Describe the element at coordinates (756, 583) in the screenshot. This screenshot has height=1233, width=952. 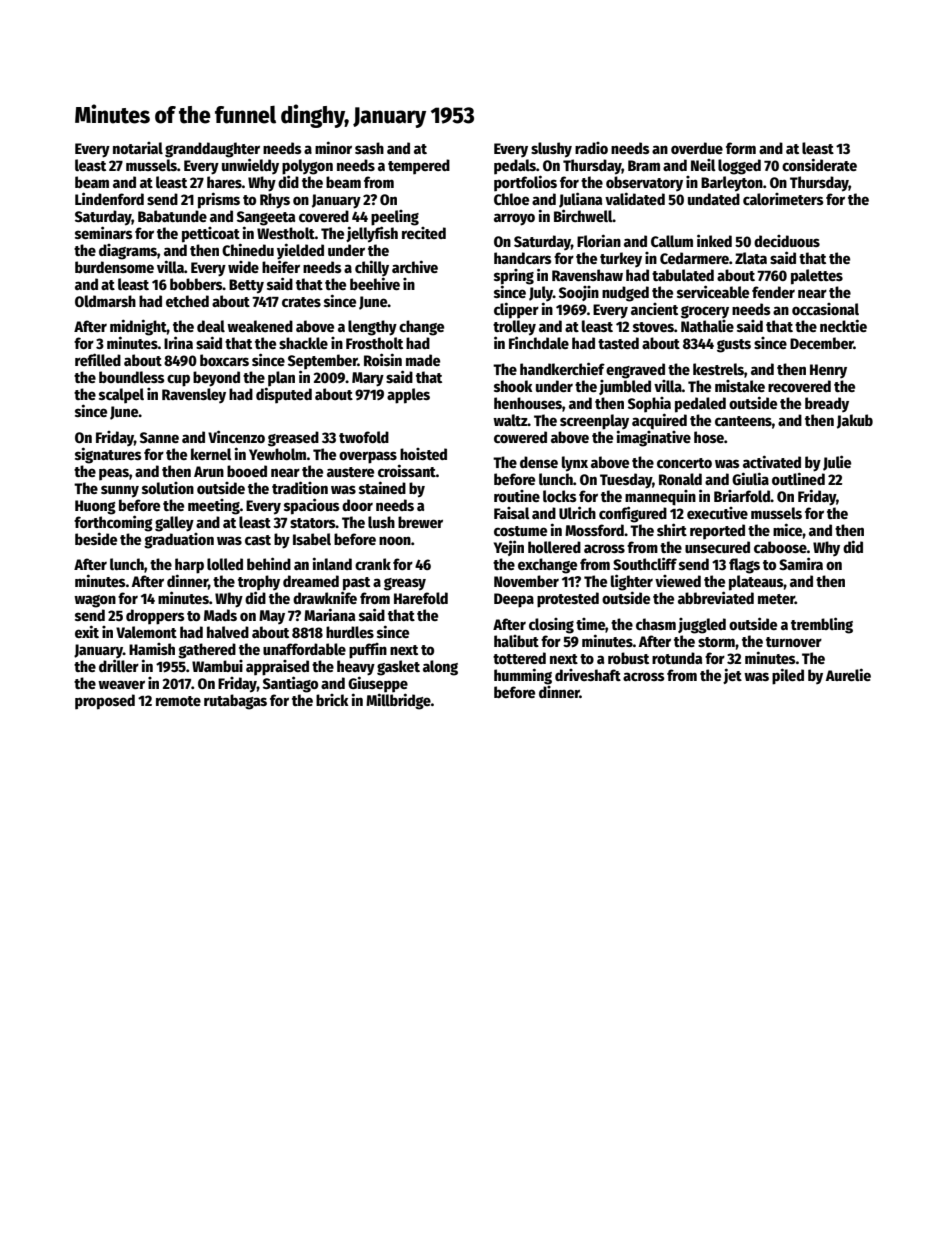
I see `plateaus` at that location.
